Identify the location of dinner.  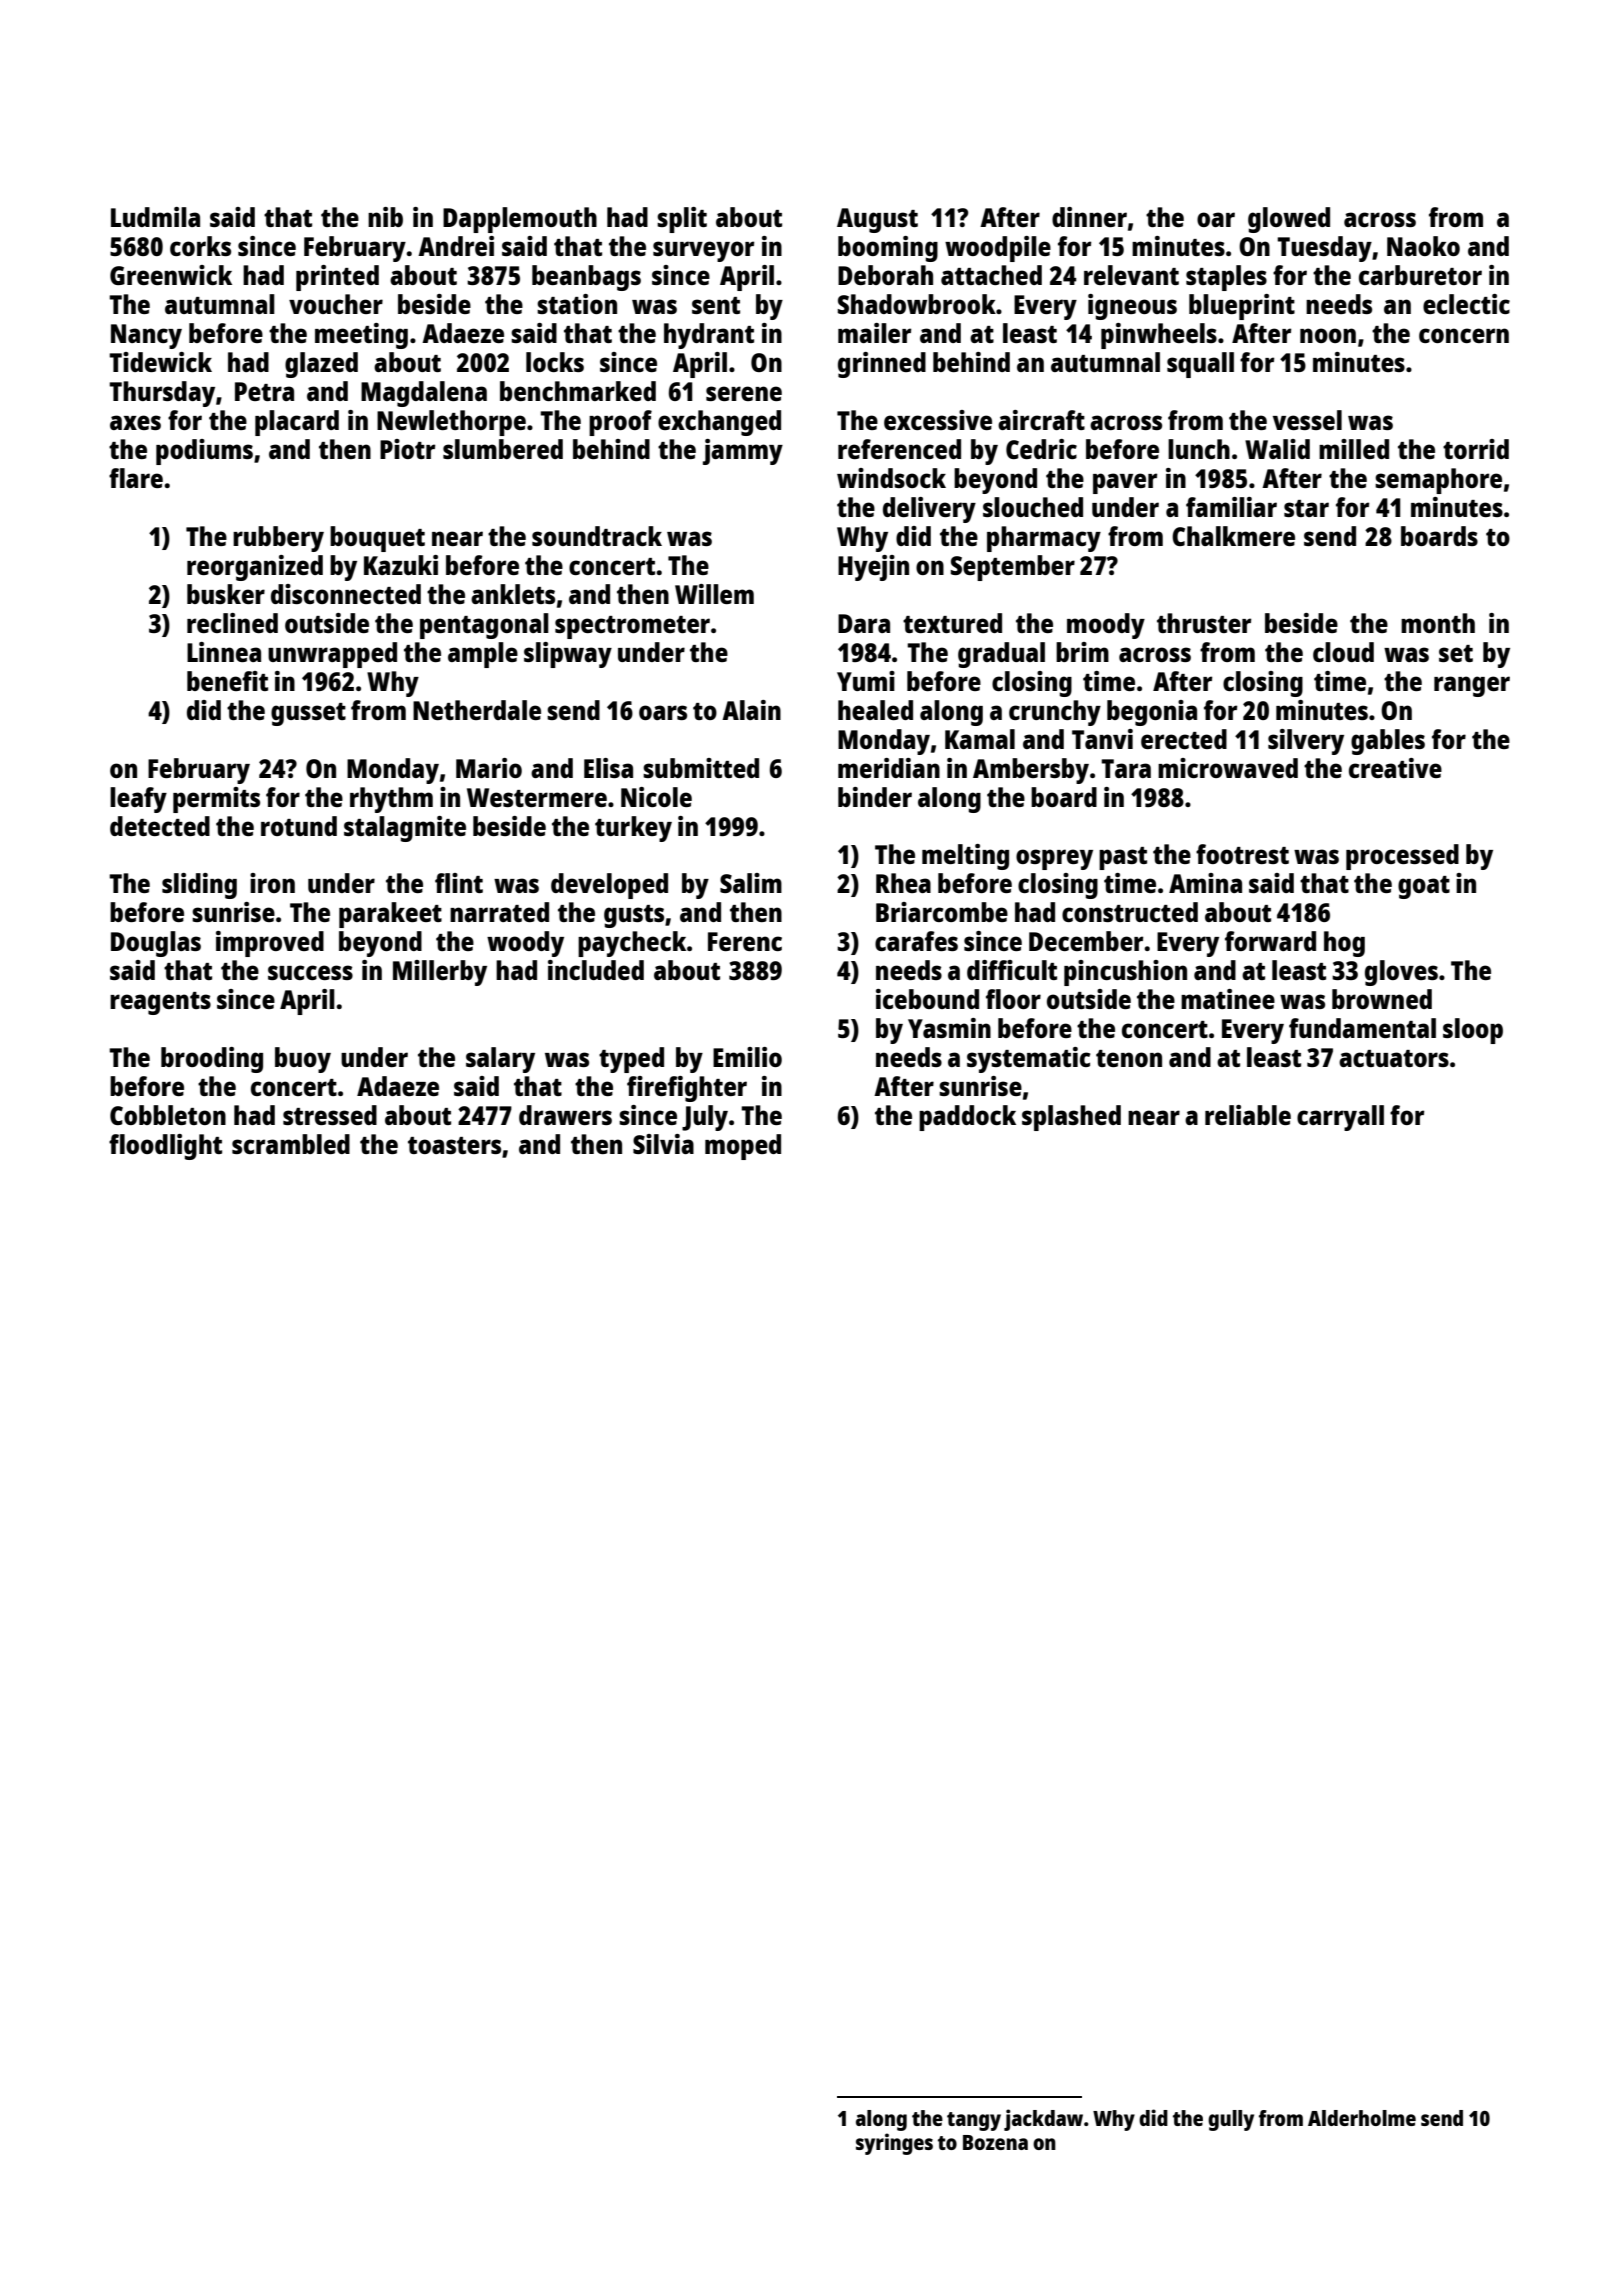
(1089, 217).
